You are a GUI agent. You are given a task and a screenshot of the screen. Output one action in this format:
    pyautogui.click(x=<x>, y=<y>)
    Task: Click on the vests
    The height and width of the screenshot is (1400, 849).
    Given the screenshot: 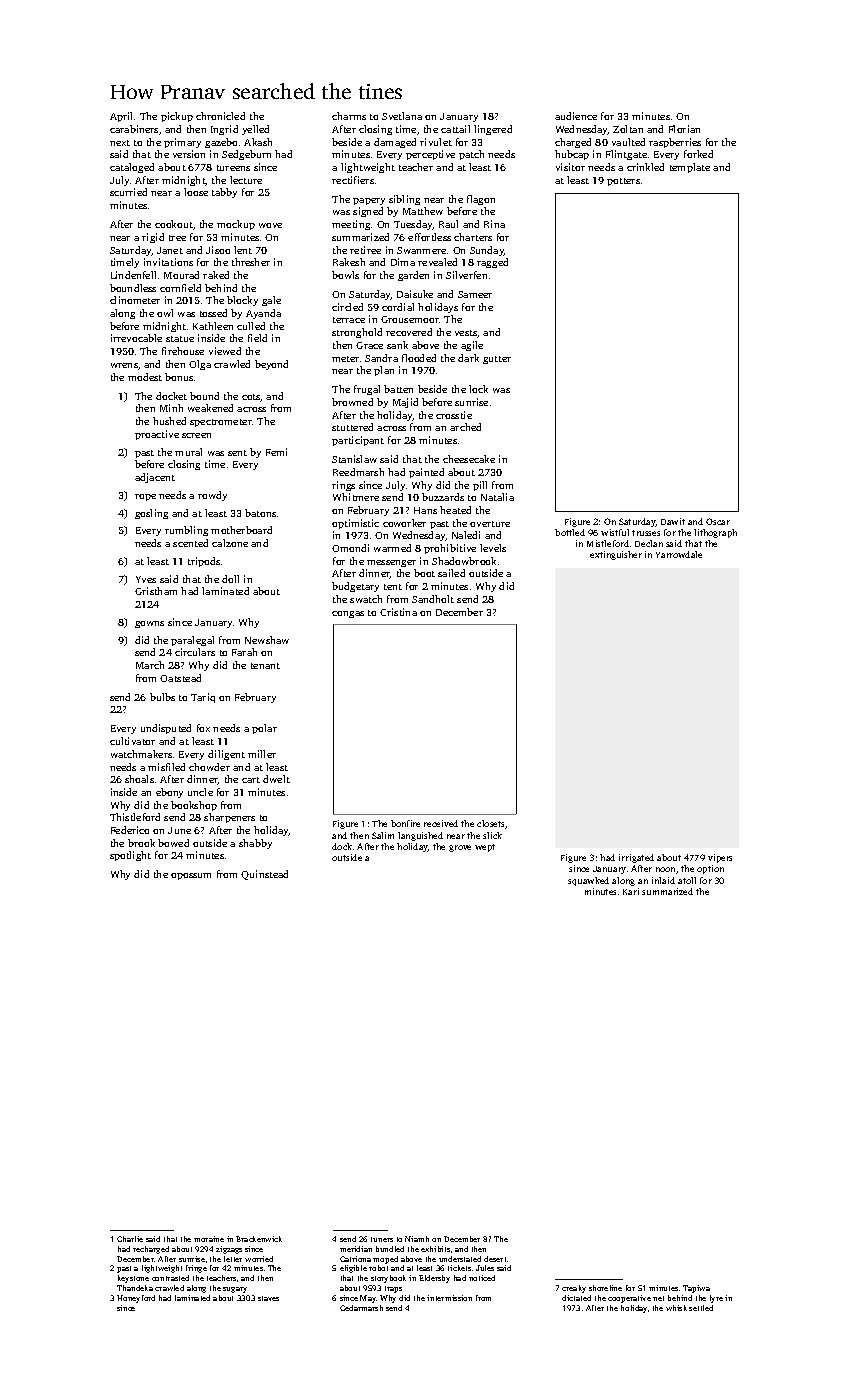 What is the action you would take?
    pyautogui.click(x=466, y=333)
